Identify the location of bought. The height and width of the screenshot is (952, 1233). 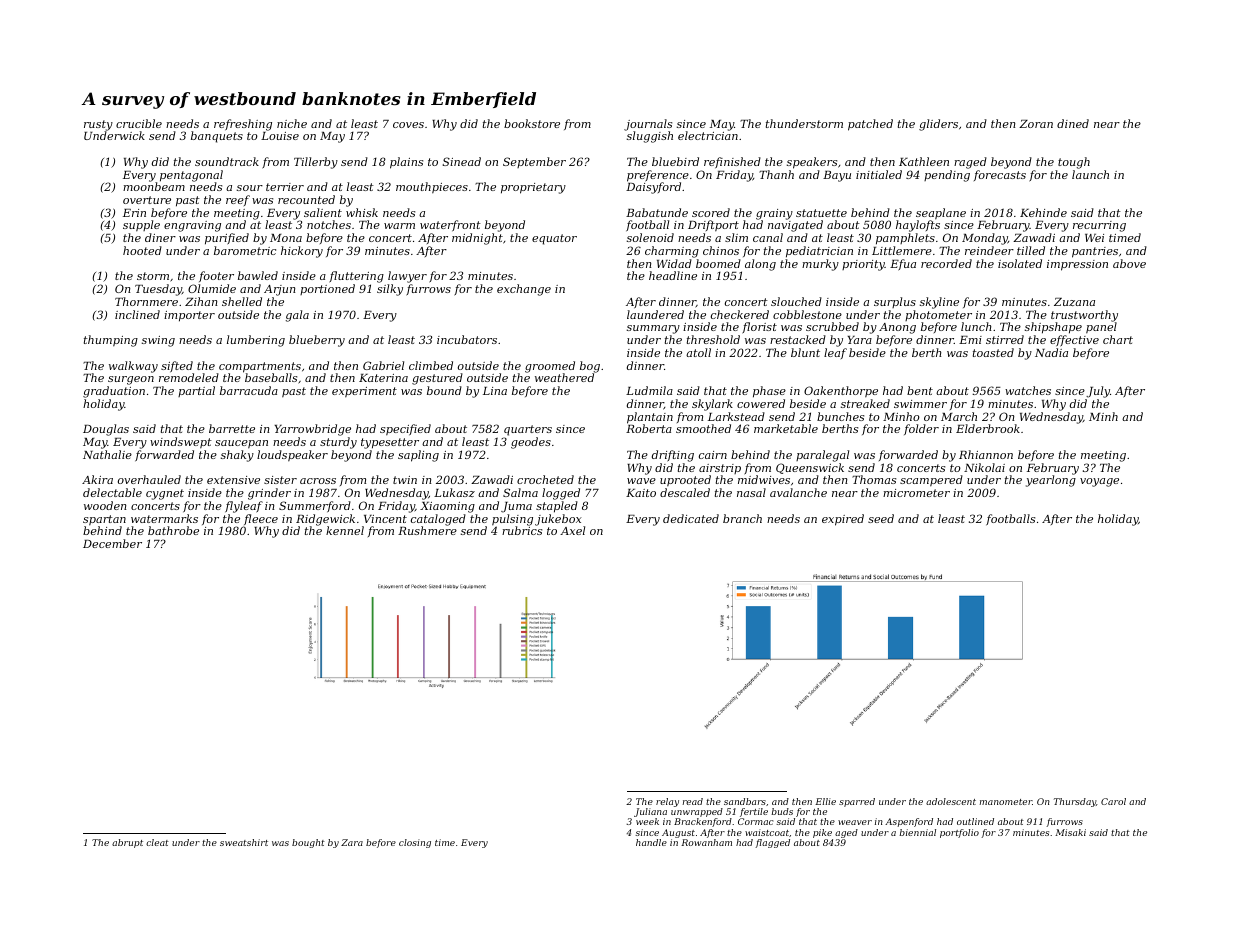
(308, 843).
